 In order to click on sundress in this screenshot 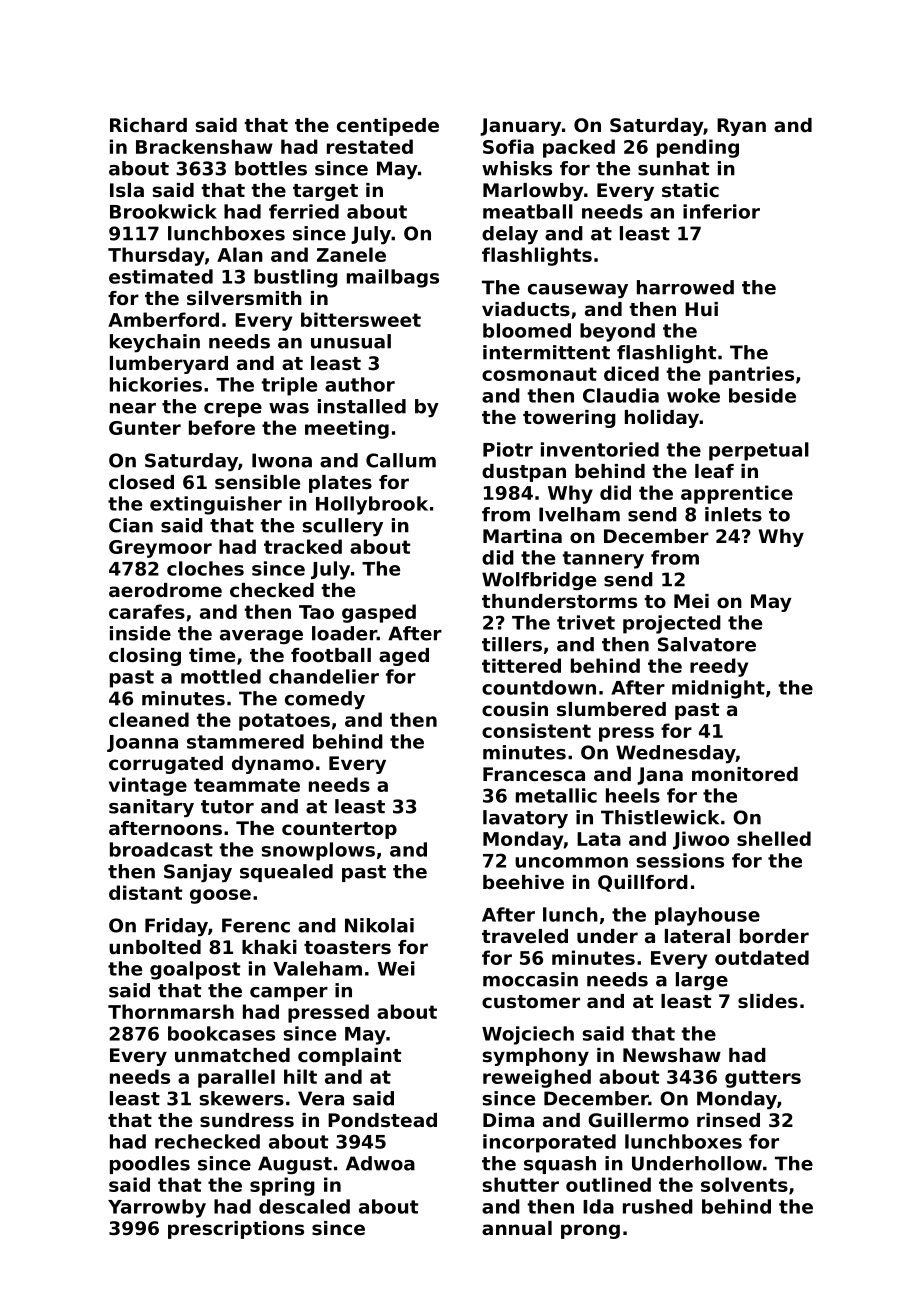, I will do `click(247, 1120)`.
